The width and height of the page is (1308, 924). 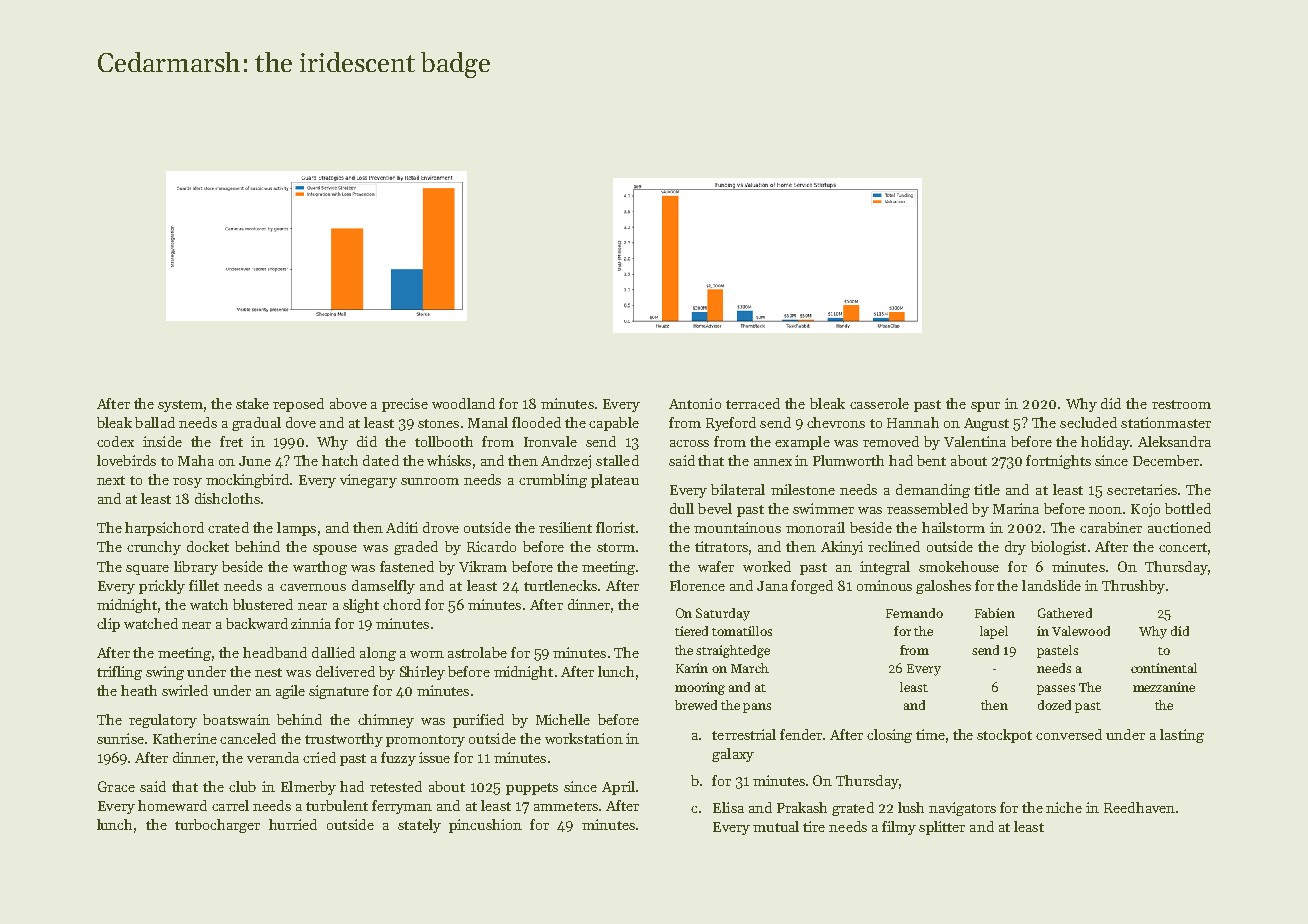 What do you see at coordinates (155, 422) in the page?
I see `ballad` at bounding box center [155, 422].
